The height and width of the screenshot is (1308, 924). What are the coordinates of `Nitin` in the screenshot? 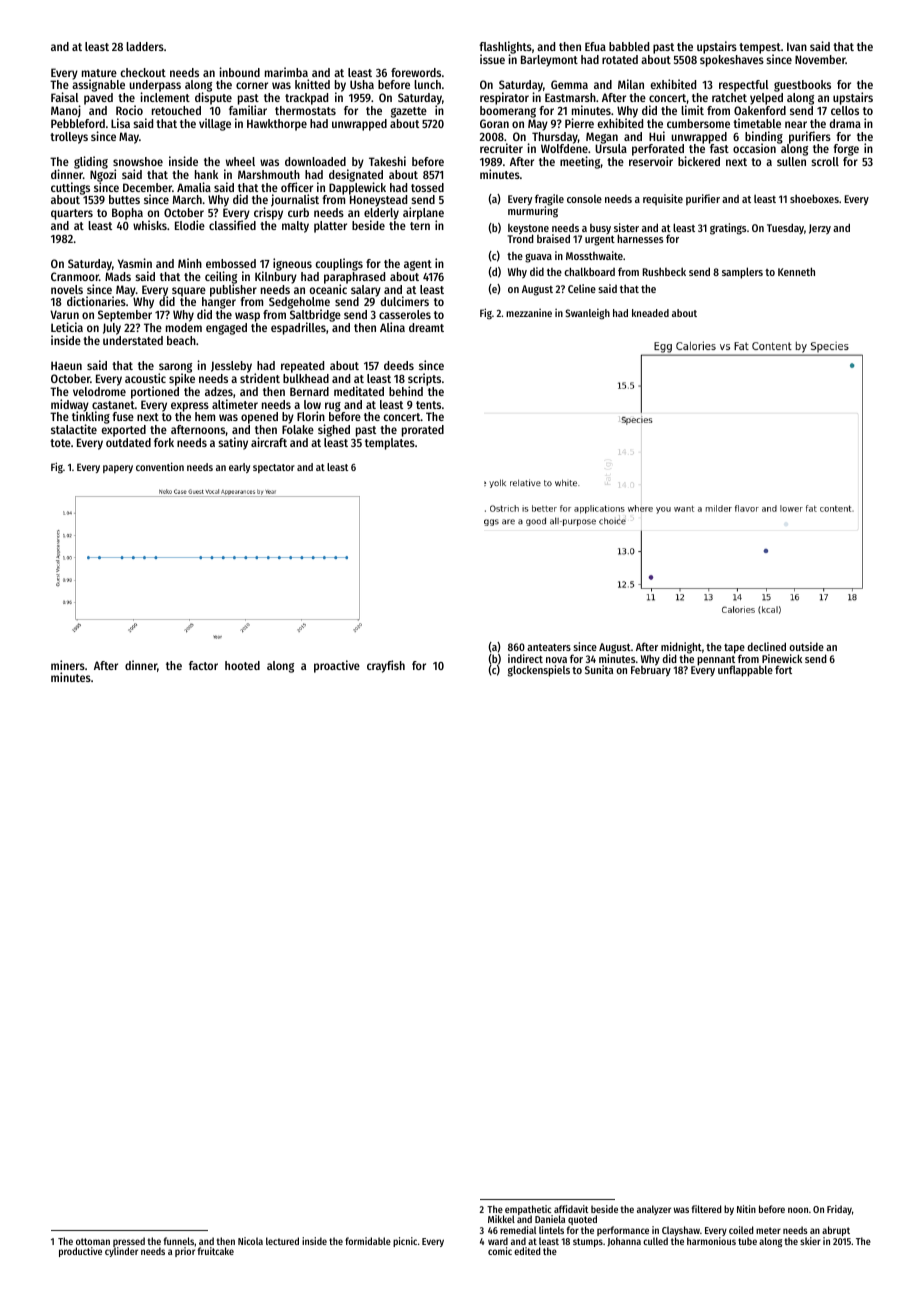 It's located at (746, 1209).
